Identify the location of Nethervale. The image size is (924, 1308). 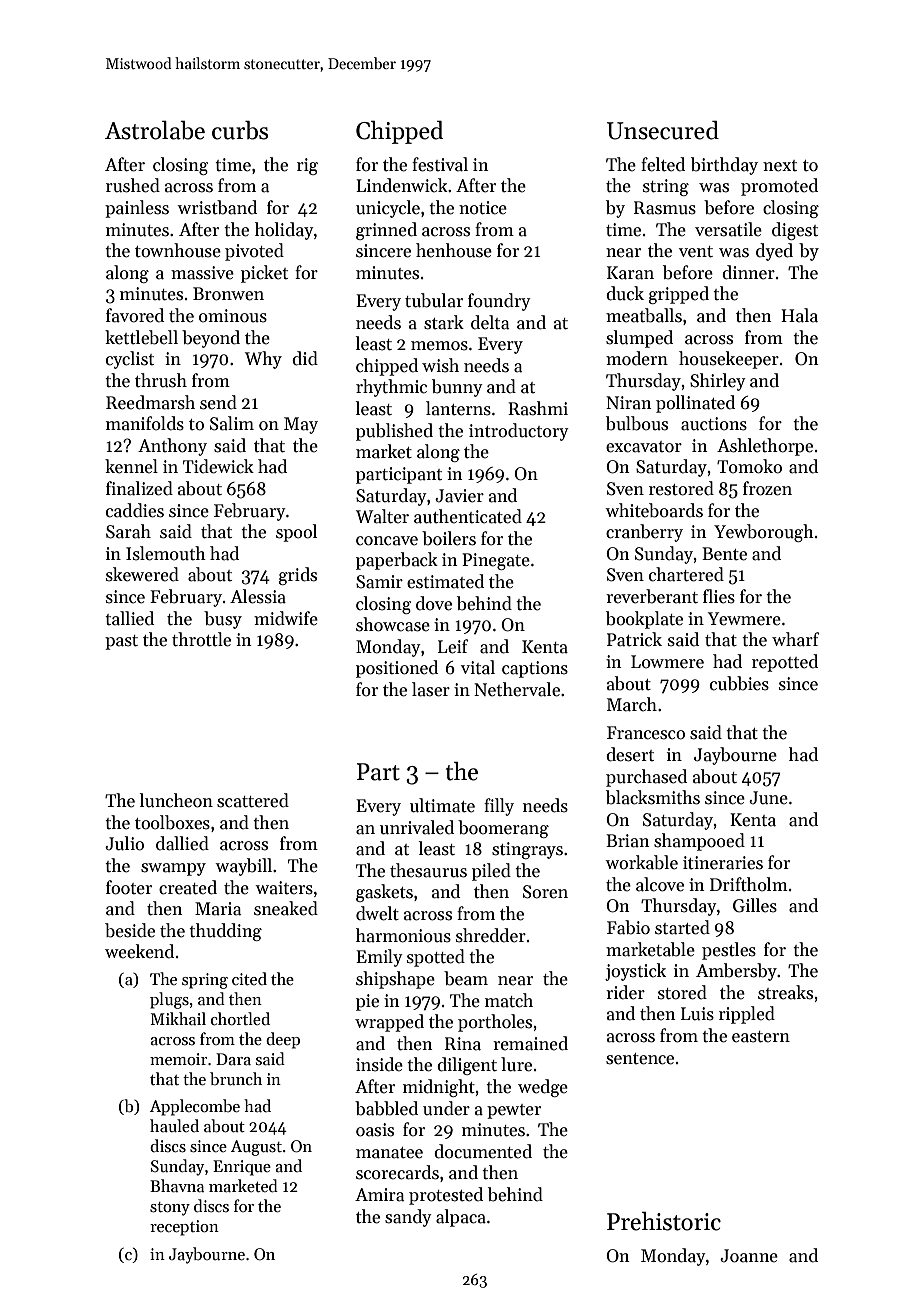
(517, 689).
